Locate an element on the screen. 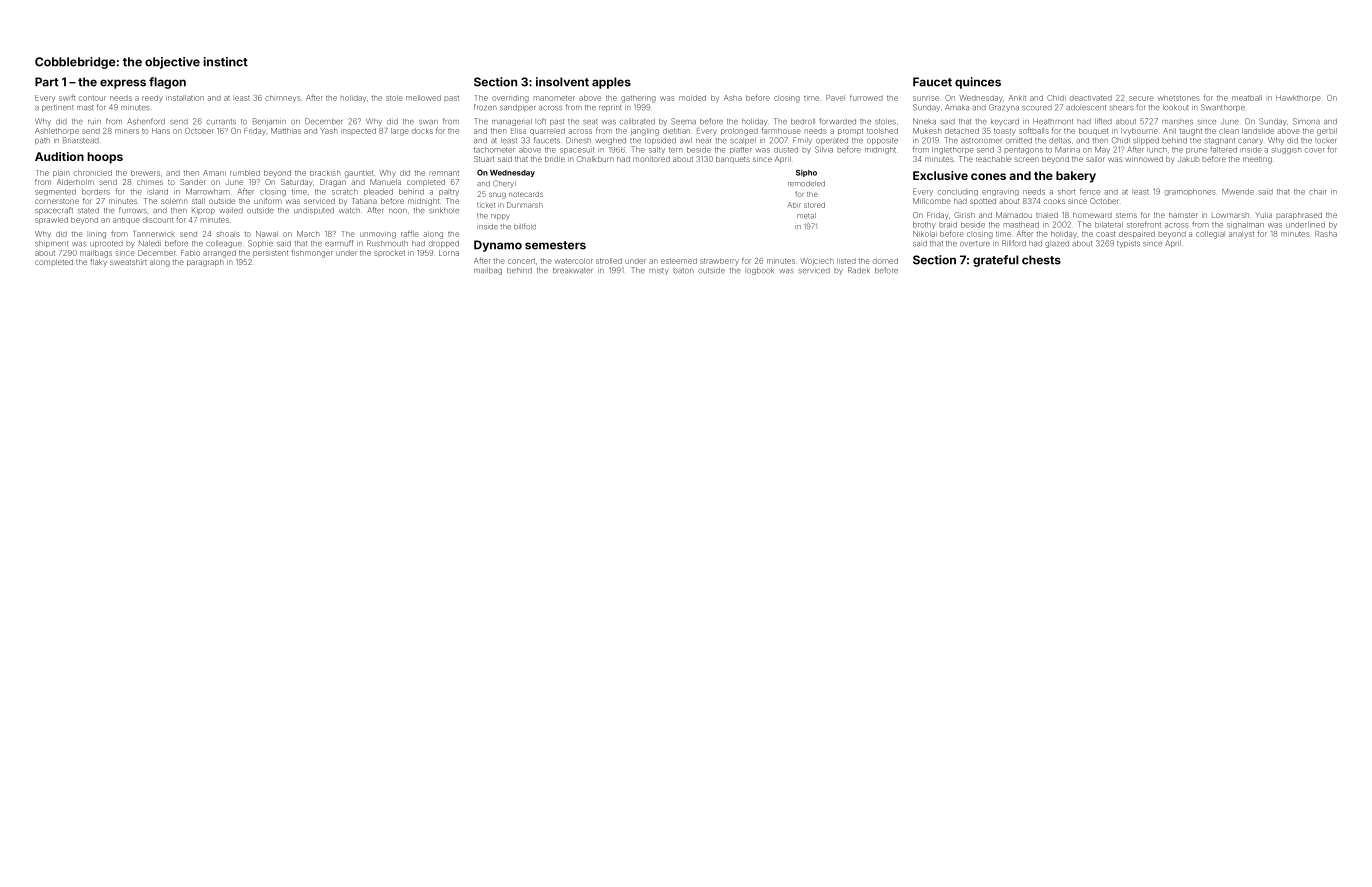 This screenshot has height=887, width=1372. wailed is located at coordinates (231, 211).
